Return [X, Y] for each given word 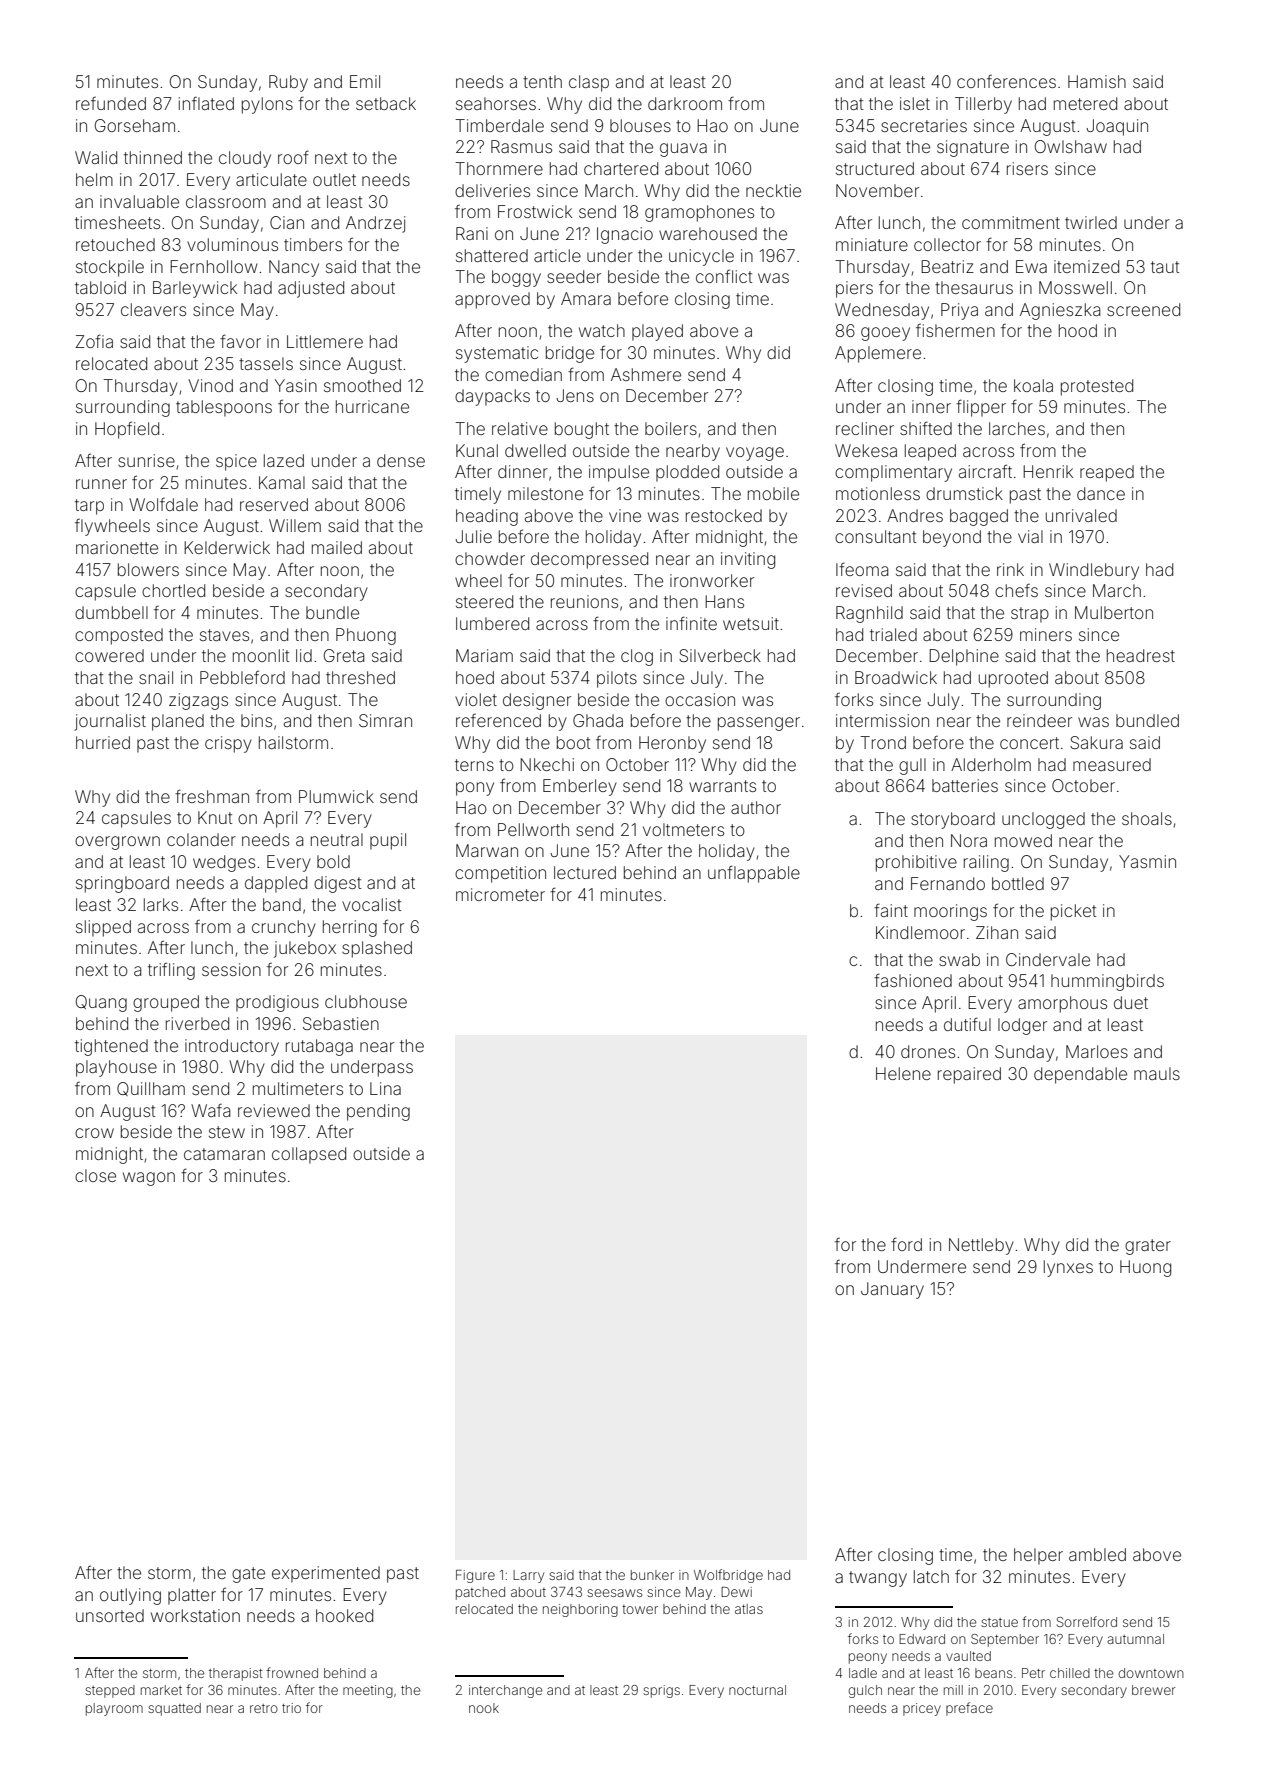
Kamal [282, 482]
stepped [110, 1691]
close [95, 1175]
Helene [903, 1073]
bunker [652, 1575]
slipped [103, 928]
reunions [584, 601]
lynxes [1068, 1268]
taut [1165, 267]
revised [864, 590]
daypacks [492, 397]
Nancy [294, 268]
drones [928, 1051]
